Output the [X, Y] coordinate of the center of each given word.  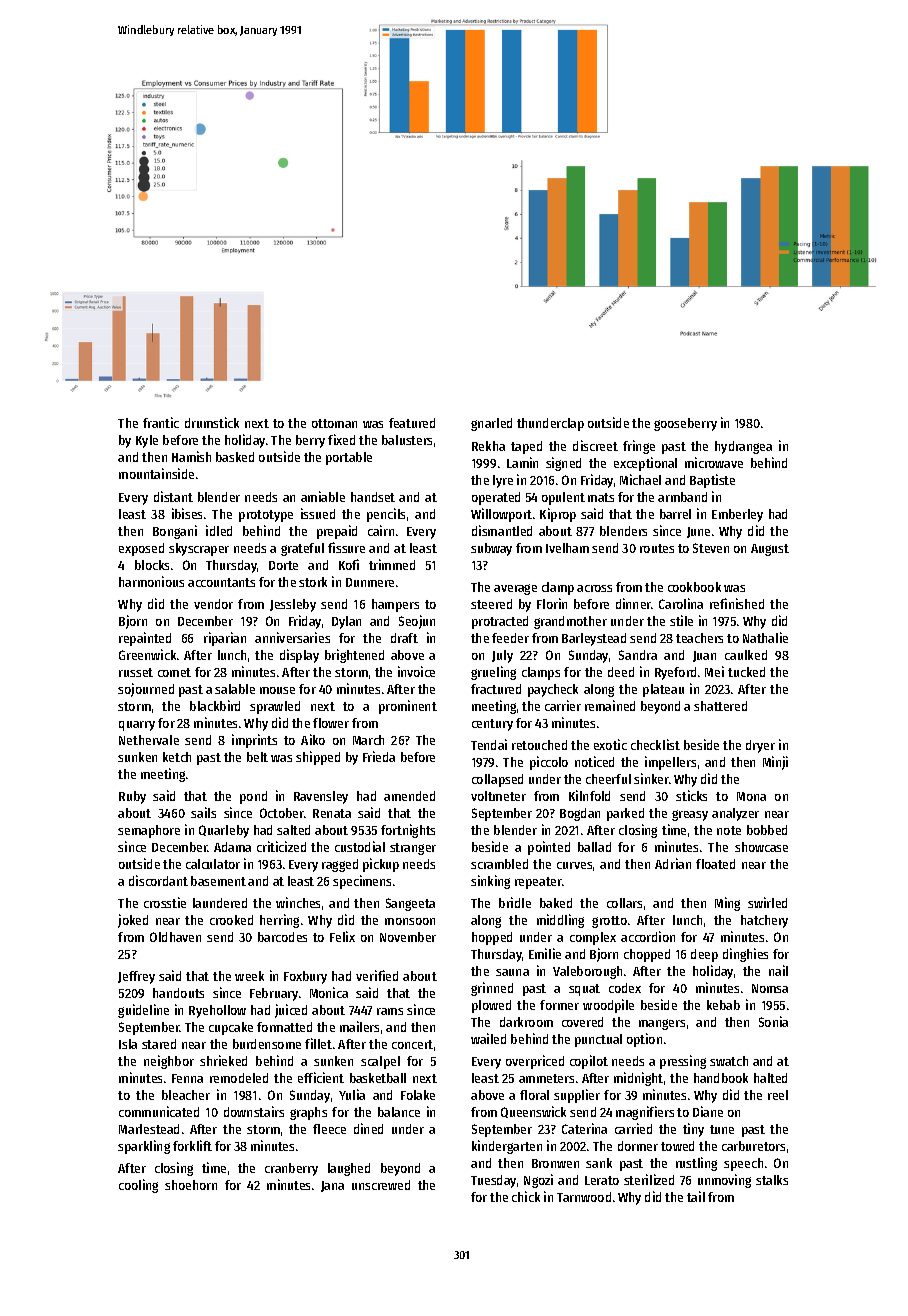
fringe [639, 447]
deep [704, 955]
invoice [416, 671]
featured [412, 423]
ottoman [334, 423]
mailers [359, 1026]
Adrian [673, 863]
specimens [362, 882]
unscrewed [381, 1185]
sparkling [144, 1147]
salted [293, 830]
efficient [321, 1077]
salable [235, 689]
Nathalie [765, 637]
